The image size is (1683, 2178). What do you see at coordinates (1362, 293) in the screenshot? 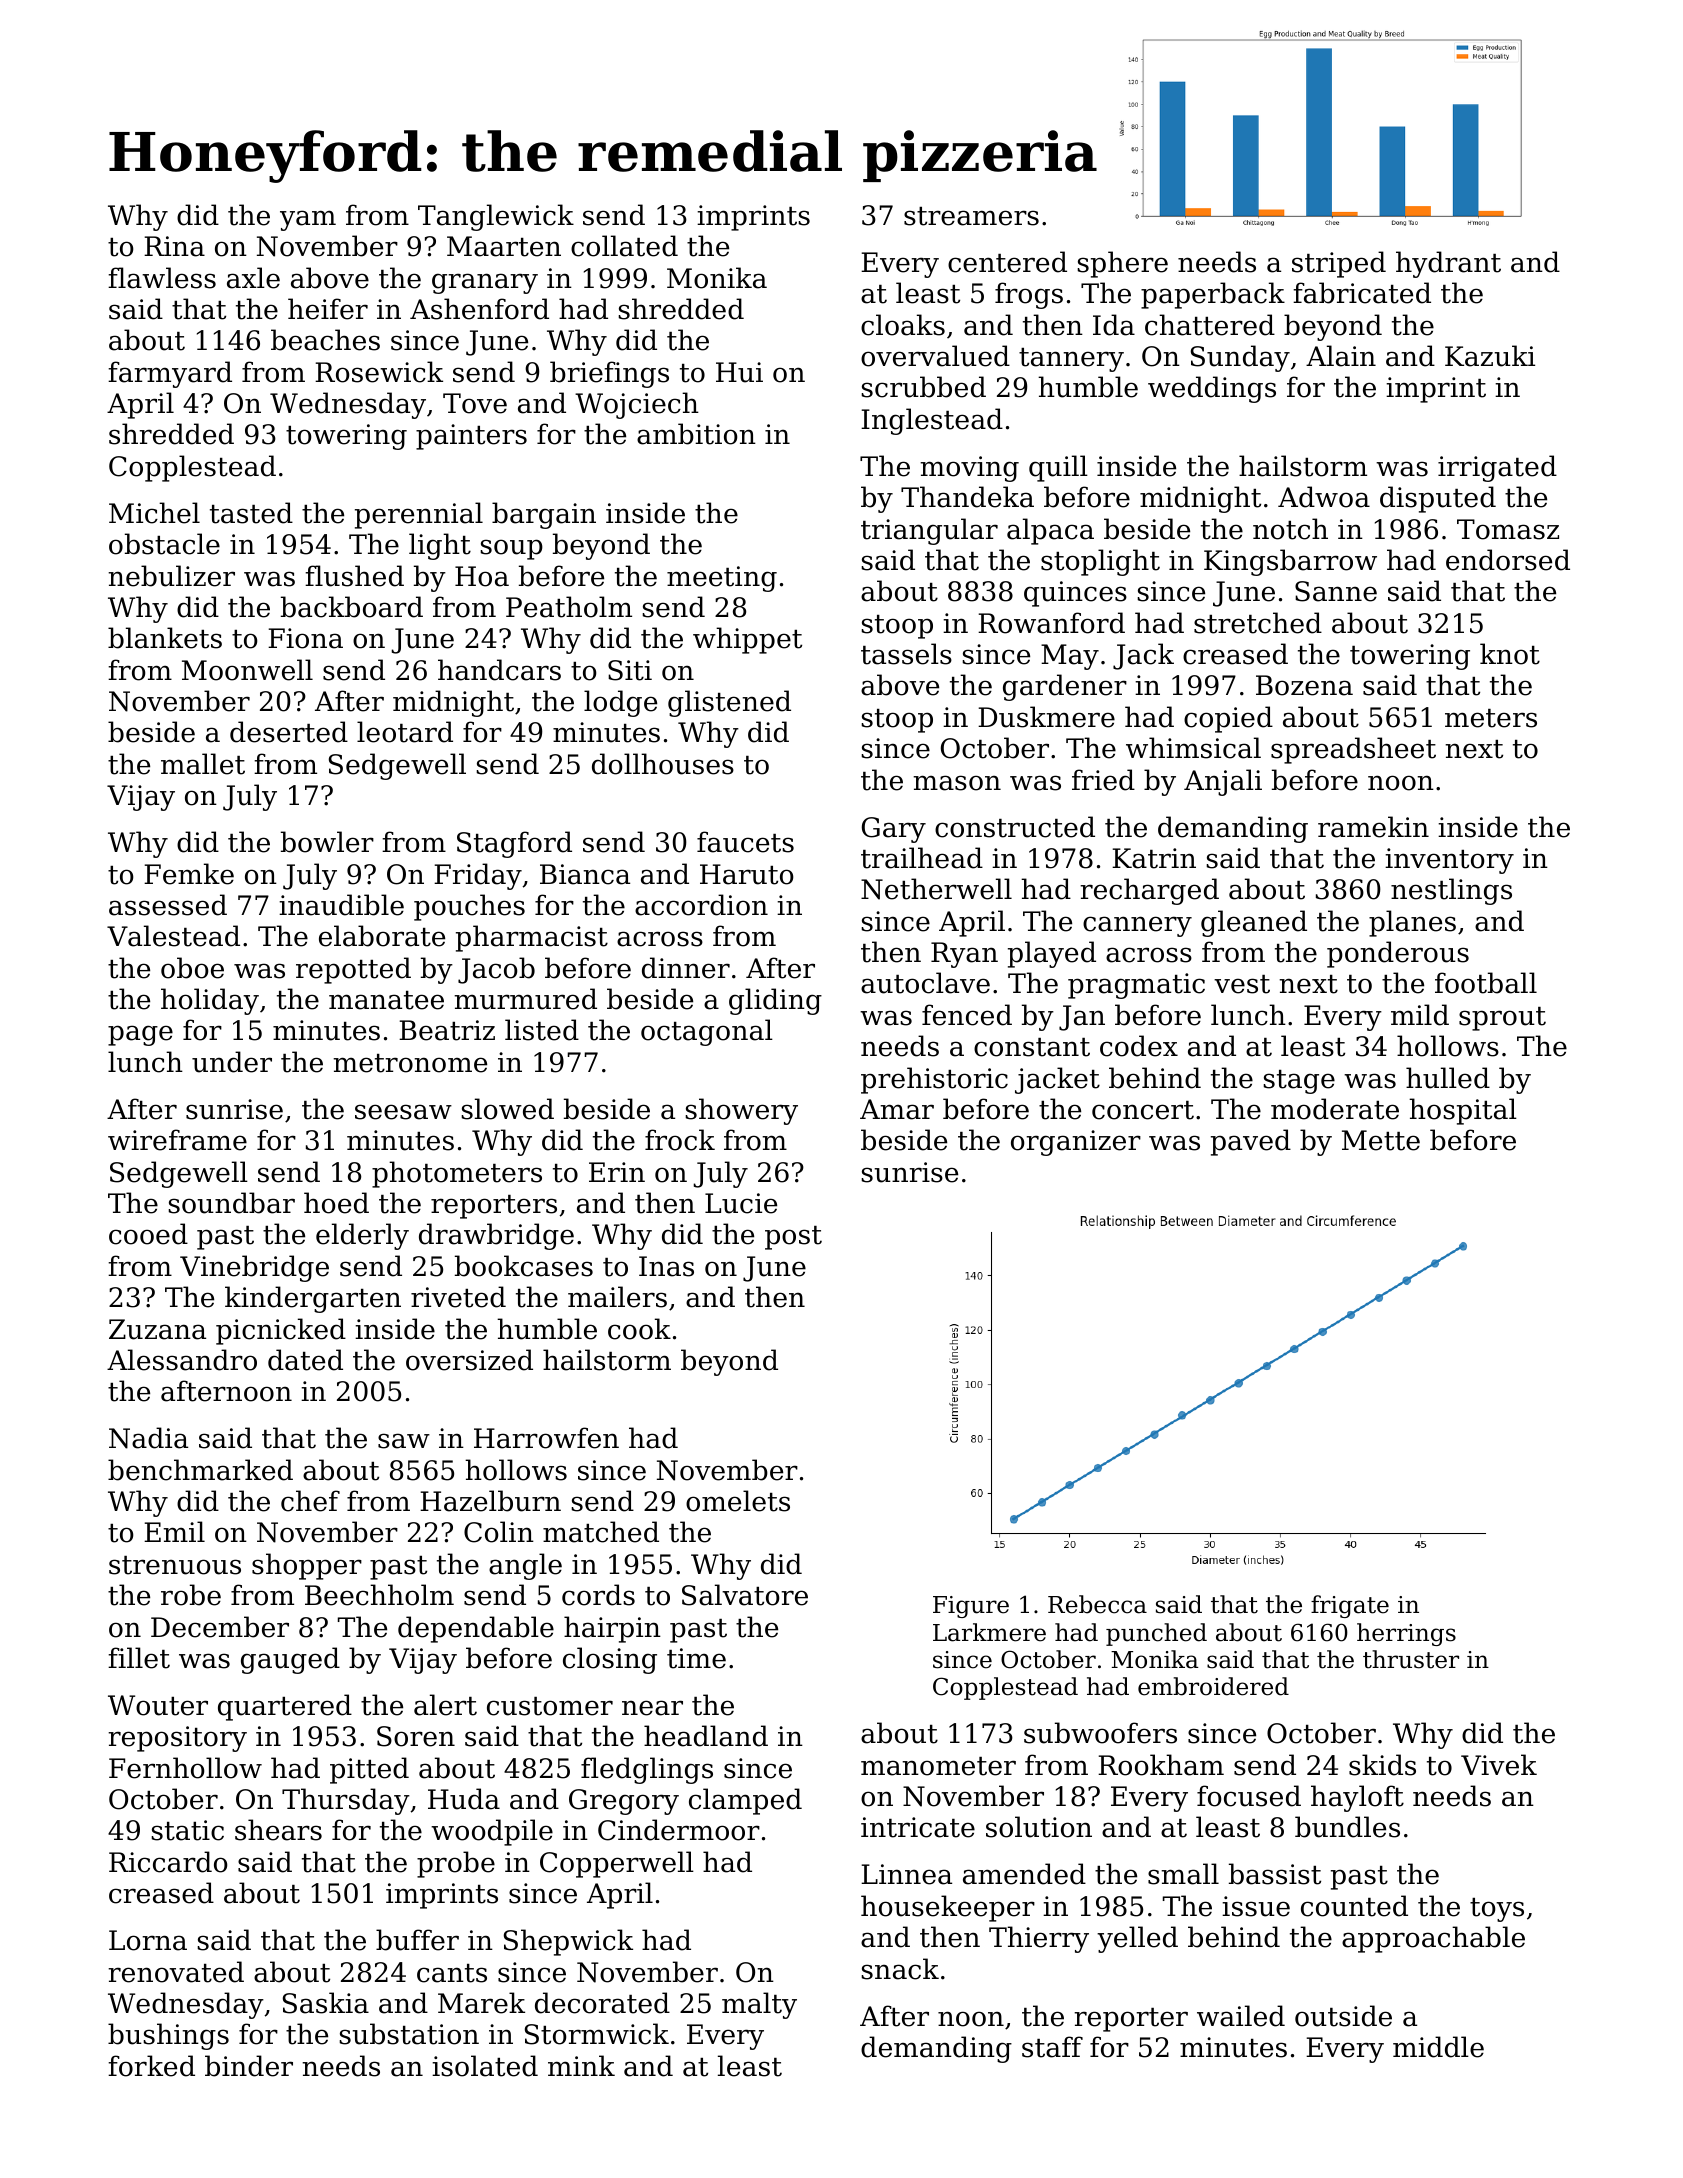
I see `fabricated` at bounding box center [1362, 293].
